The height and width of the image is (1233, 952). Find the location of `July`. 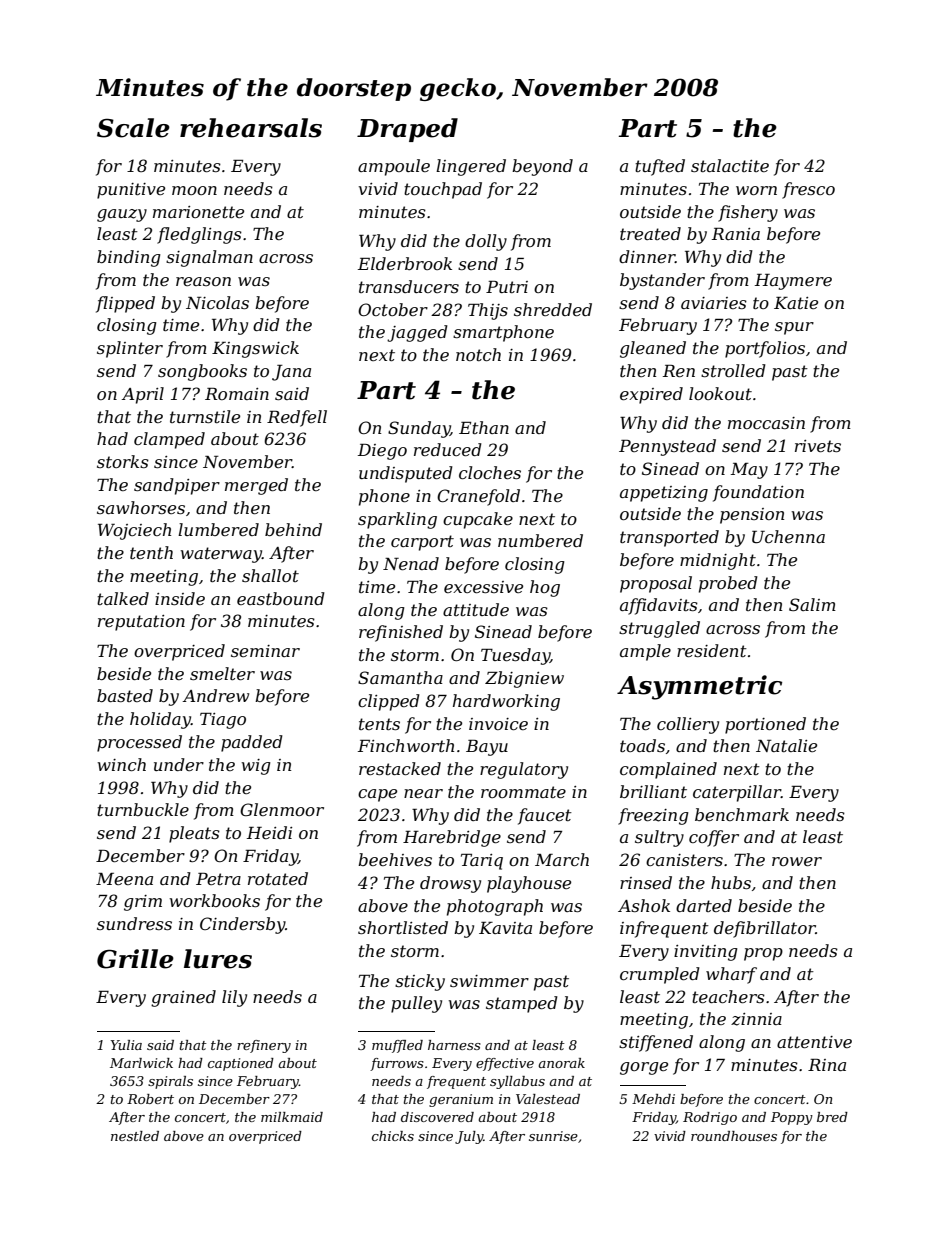

July is located at coordinates (469, 1137).
